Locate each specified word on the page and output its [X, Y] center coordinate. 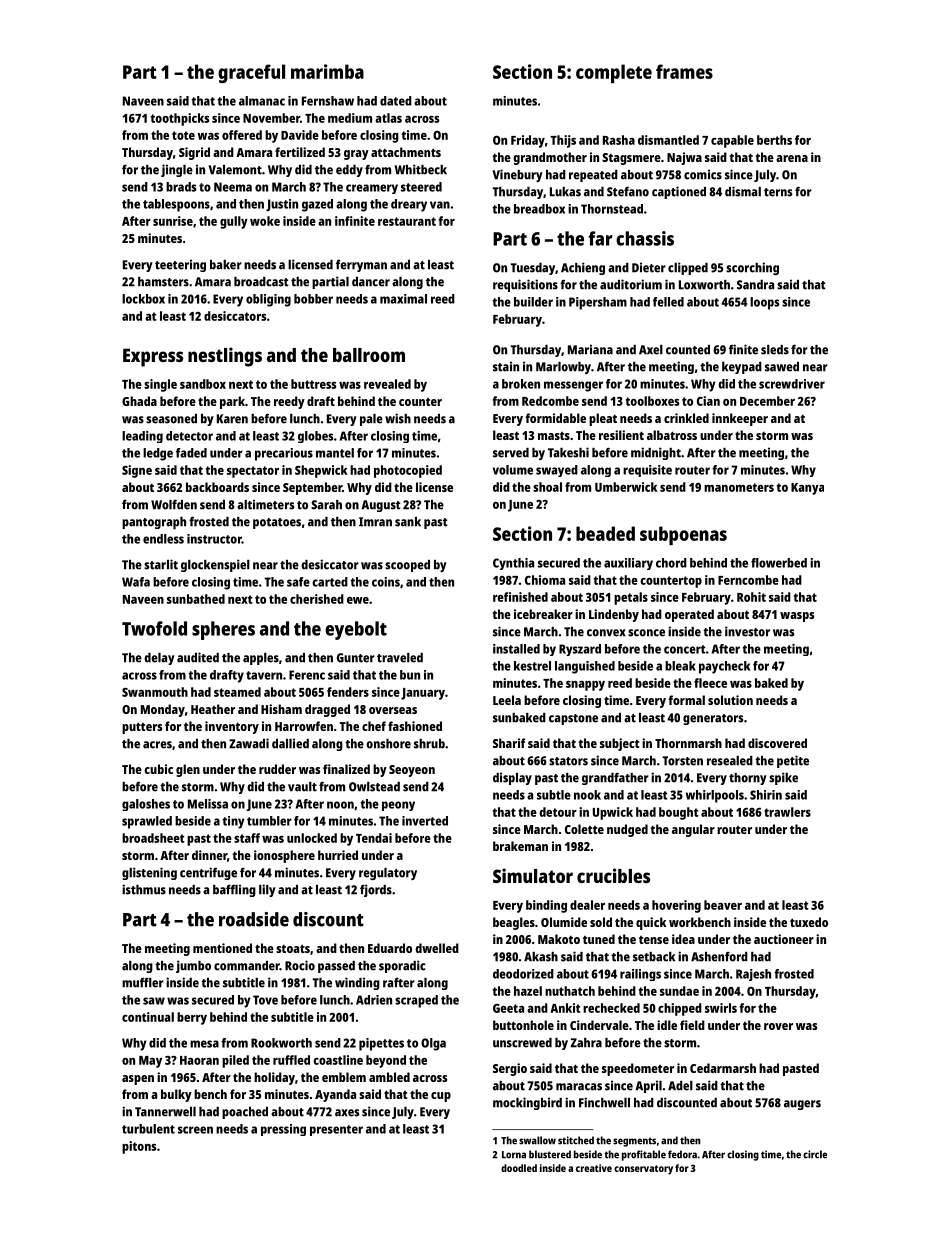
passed [336, 967]
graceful [251, 73]
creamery [372, 189]
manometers [739, 487]
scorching [752, 268]
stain [506, 366]
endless [163, 539]
